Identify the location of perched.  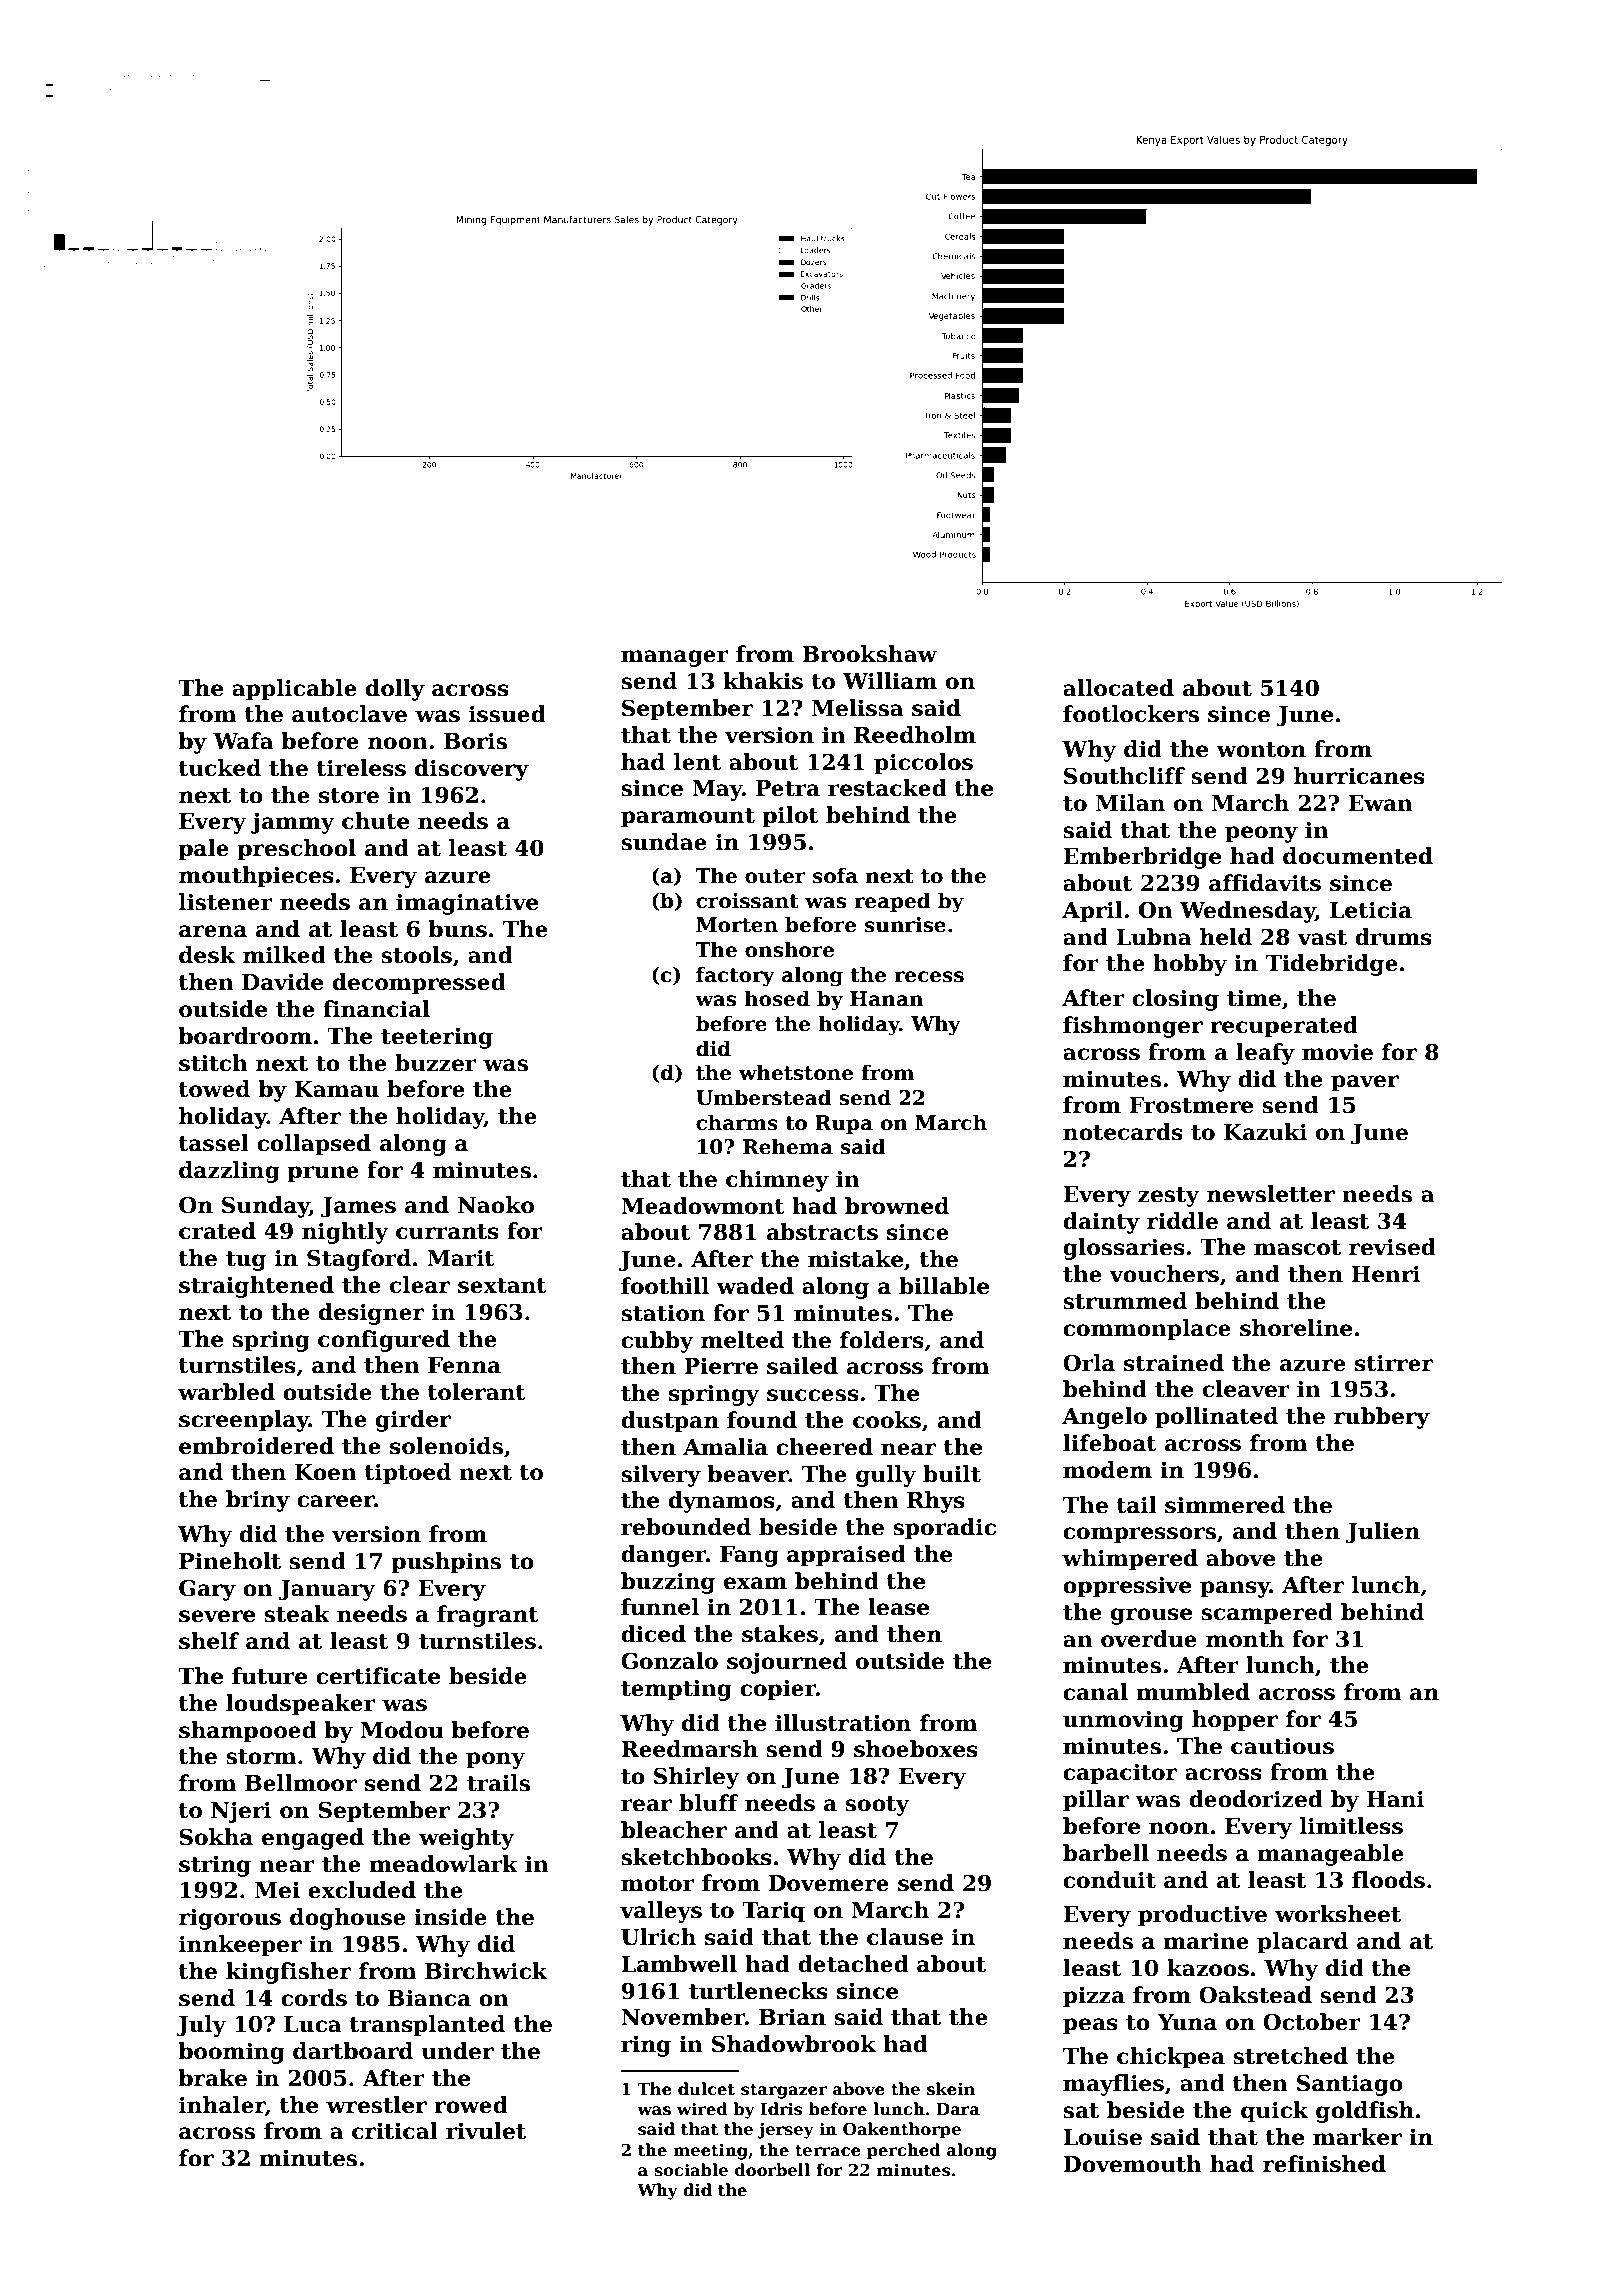
(904, 2151).
